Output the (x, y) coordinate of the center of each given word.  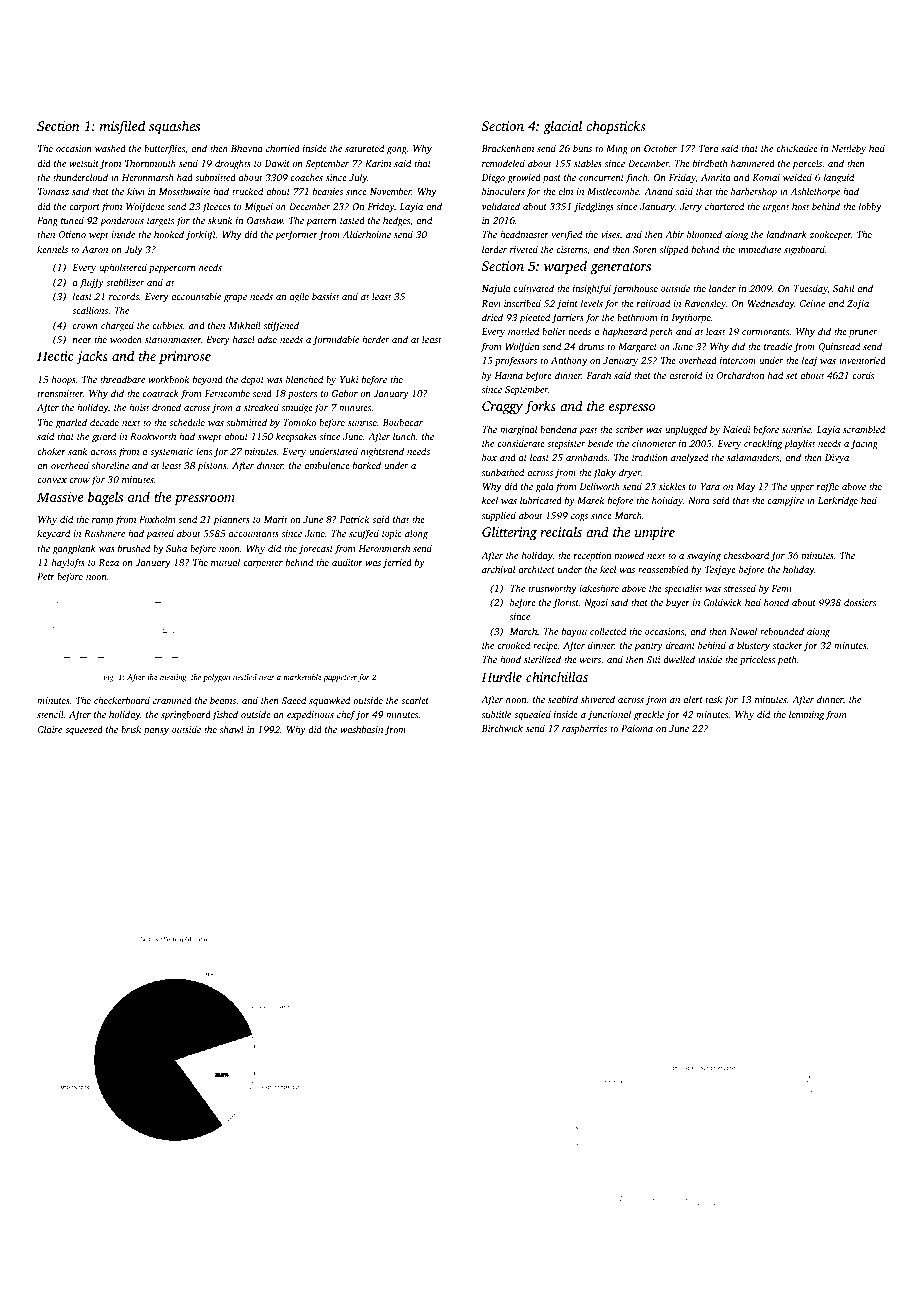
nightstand (382, 452)
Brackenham (508, 148)
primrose (185, 357)
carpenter (263, 564)
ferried (397, 563)
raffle (828, 487)
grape (235, 298)
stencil (50, 714)
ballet (554, 331)
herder (375, 339)
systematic (171, 453)
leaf (810, 361)
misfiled (122, 127)
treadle (778, 346)
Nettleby (848, 149)
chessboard (746, 555)
